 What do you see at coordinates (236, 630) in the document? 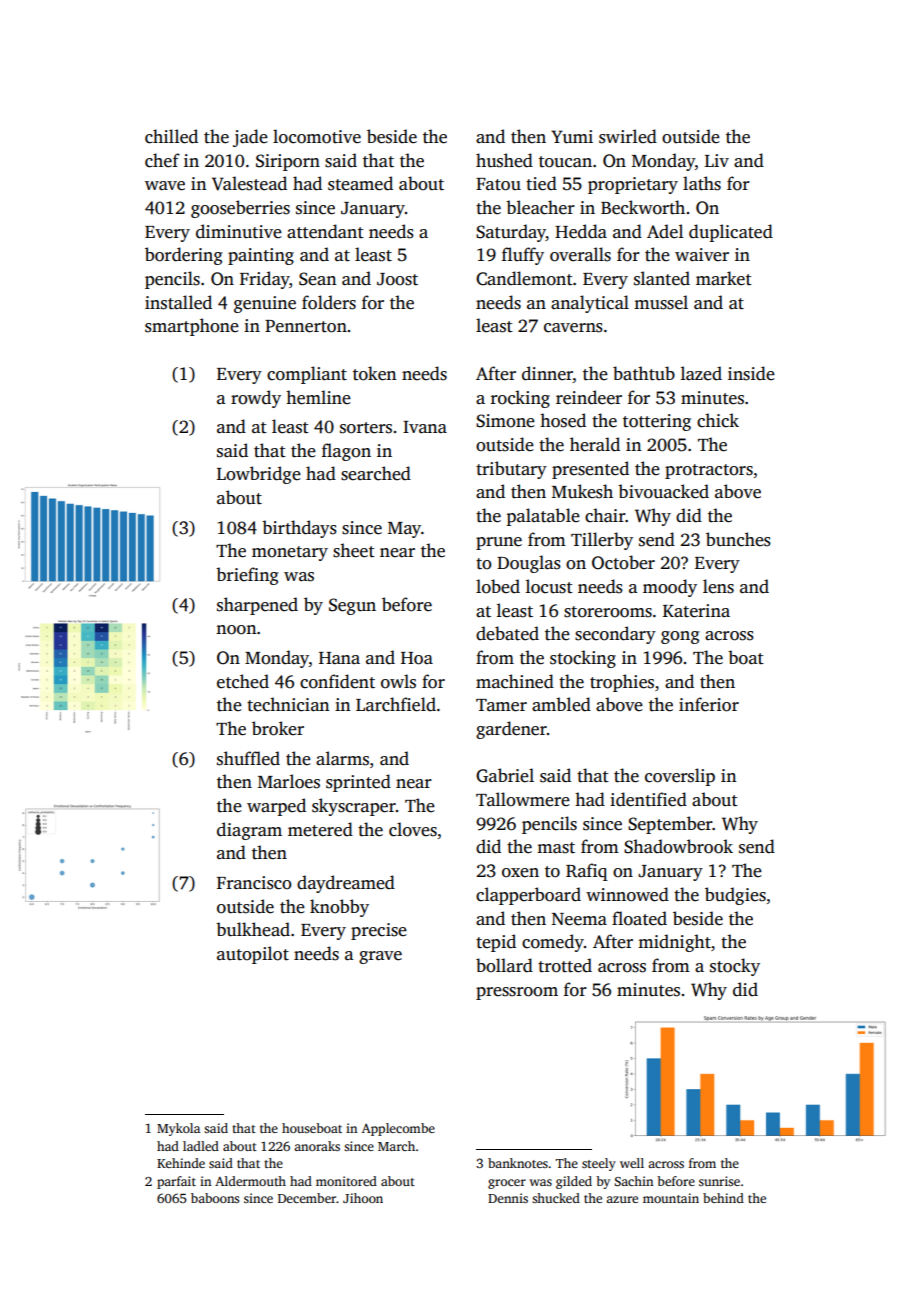
I see `noon` at bounding box center [236, 630].
